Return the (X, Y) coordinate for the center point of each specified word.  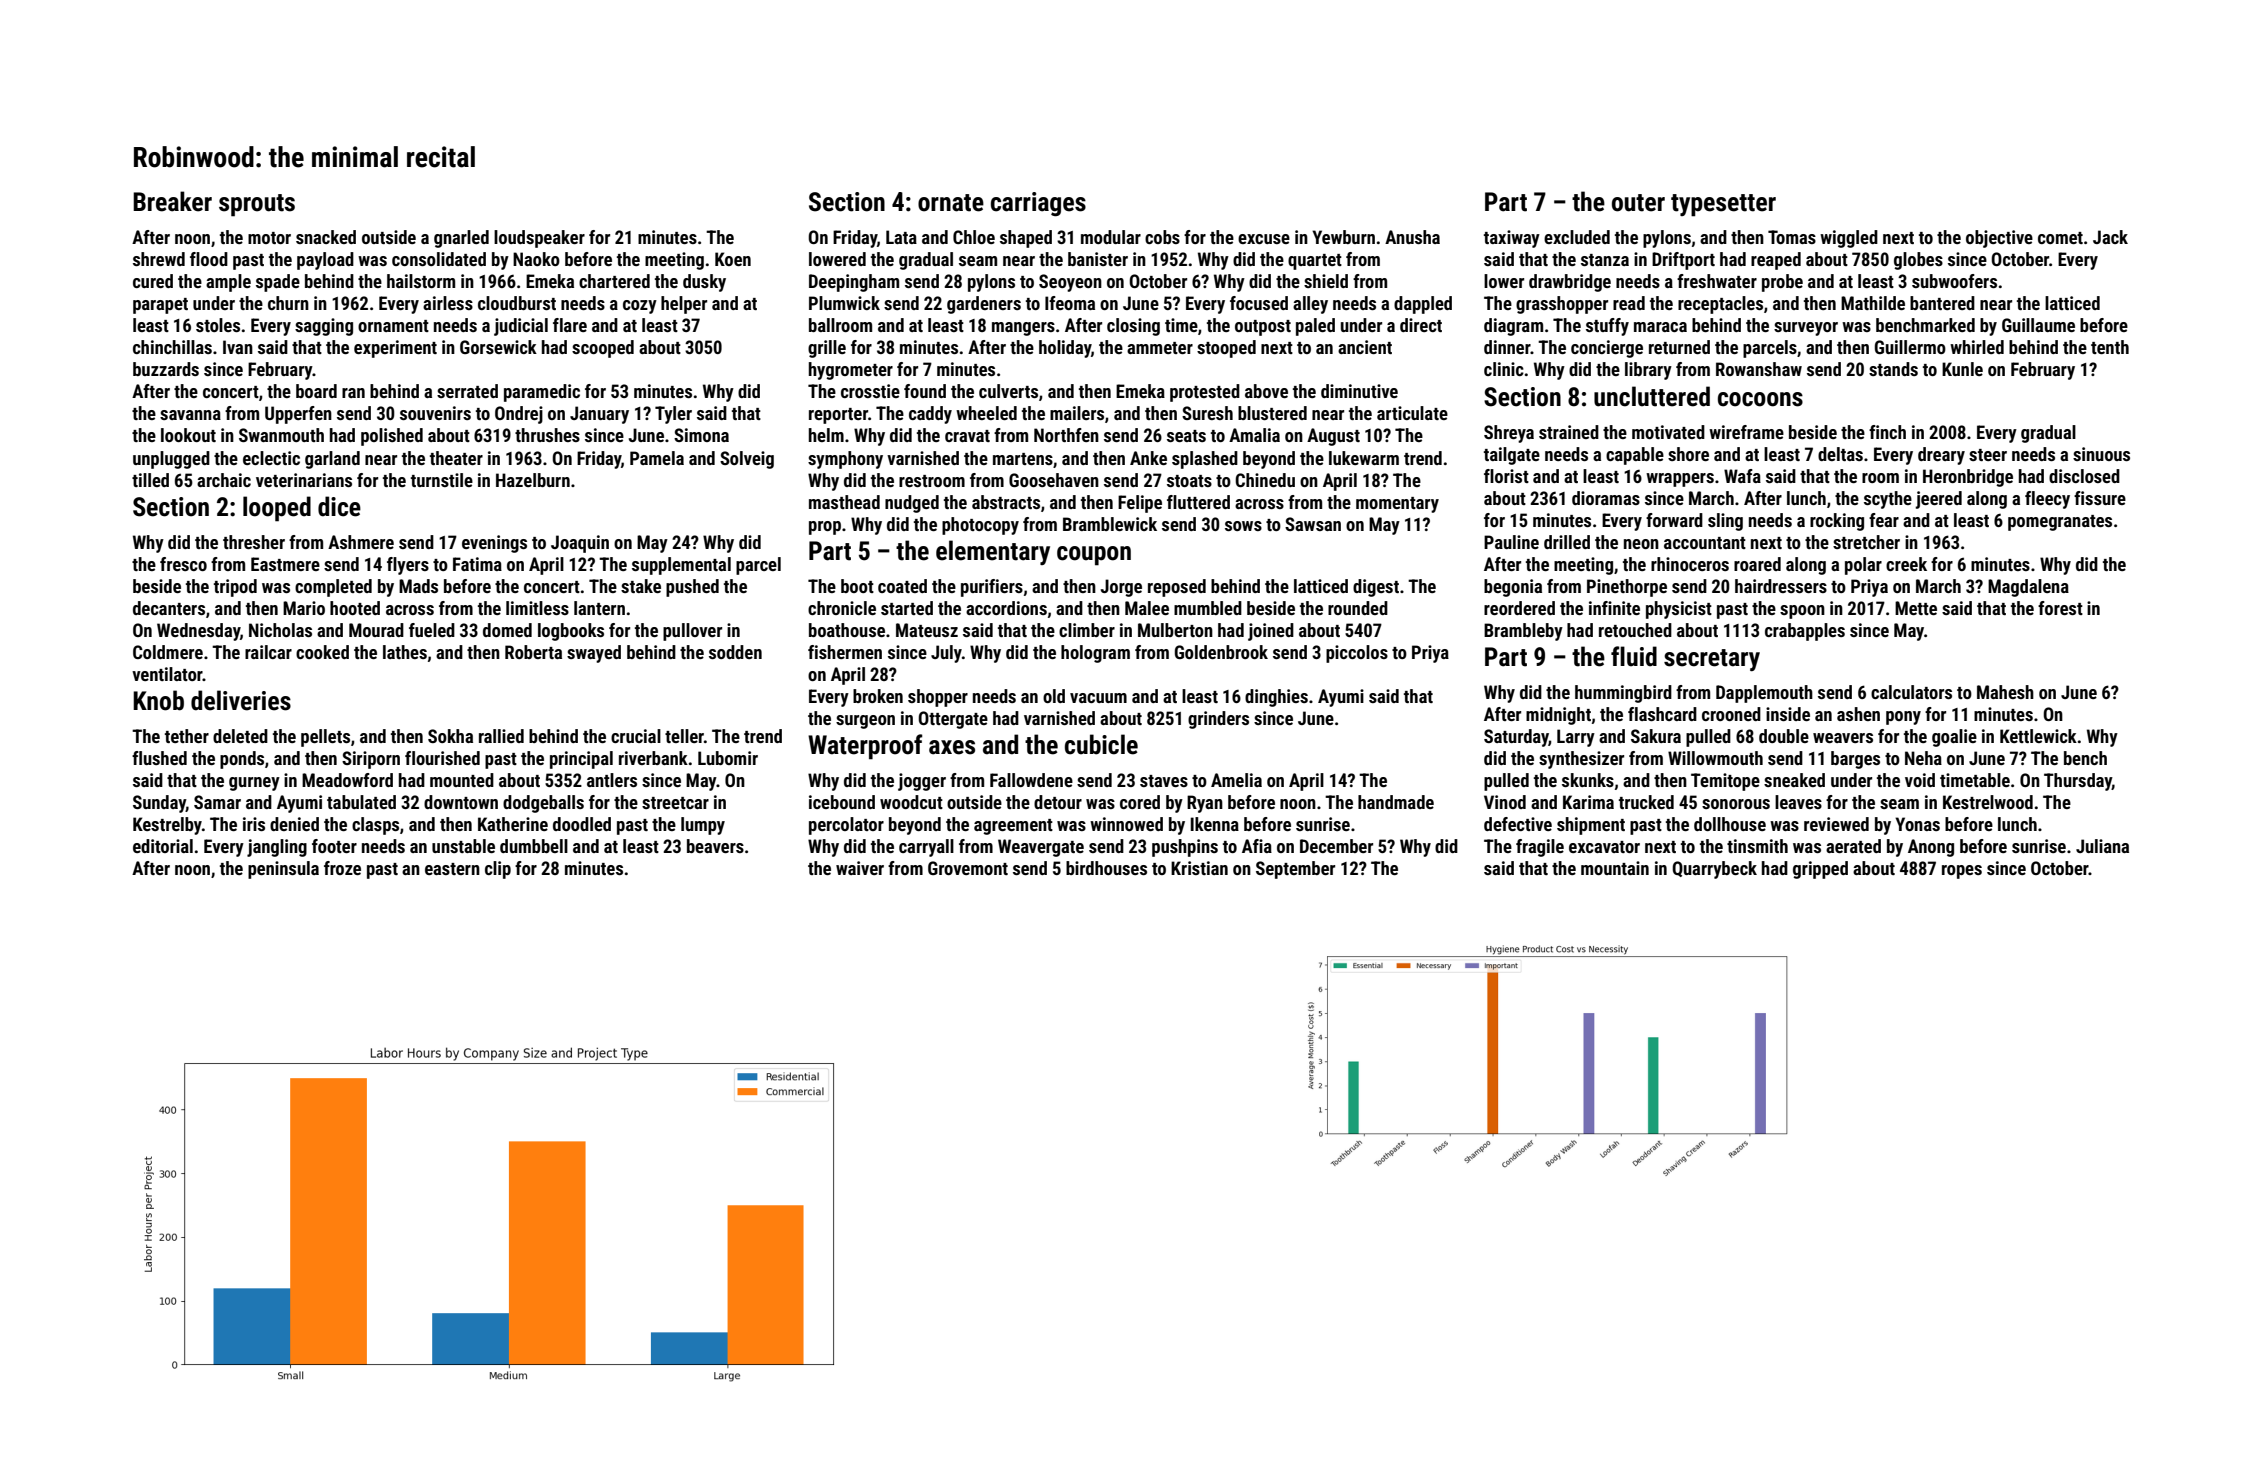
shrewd (159, 259)
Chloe (974, 237)
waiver (860, 868)
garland (332, 460)
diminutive (1359, 391)
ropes (1962, 872)
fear (1884, 520)
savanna (190, 415)
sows (1243, 526)
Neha (1923, 758)
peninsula (283, 870)
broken (878, 696)
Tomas (1792, 237)
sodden (735, 652)
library (1648, 371)
